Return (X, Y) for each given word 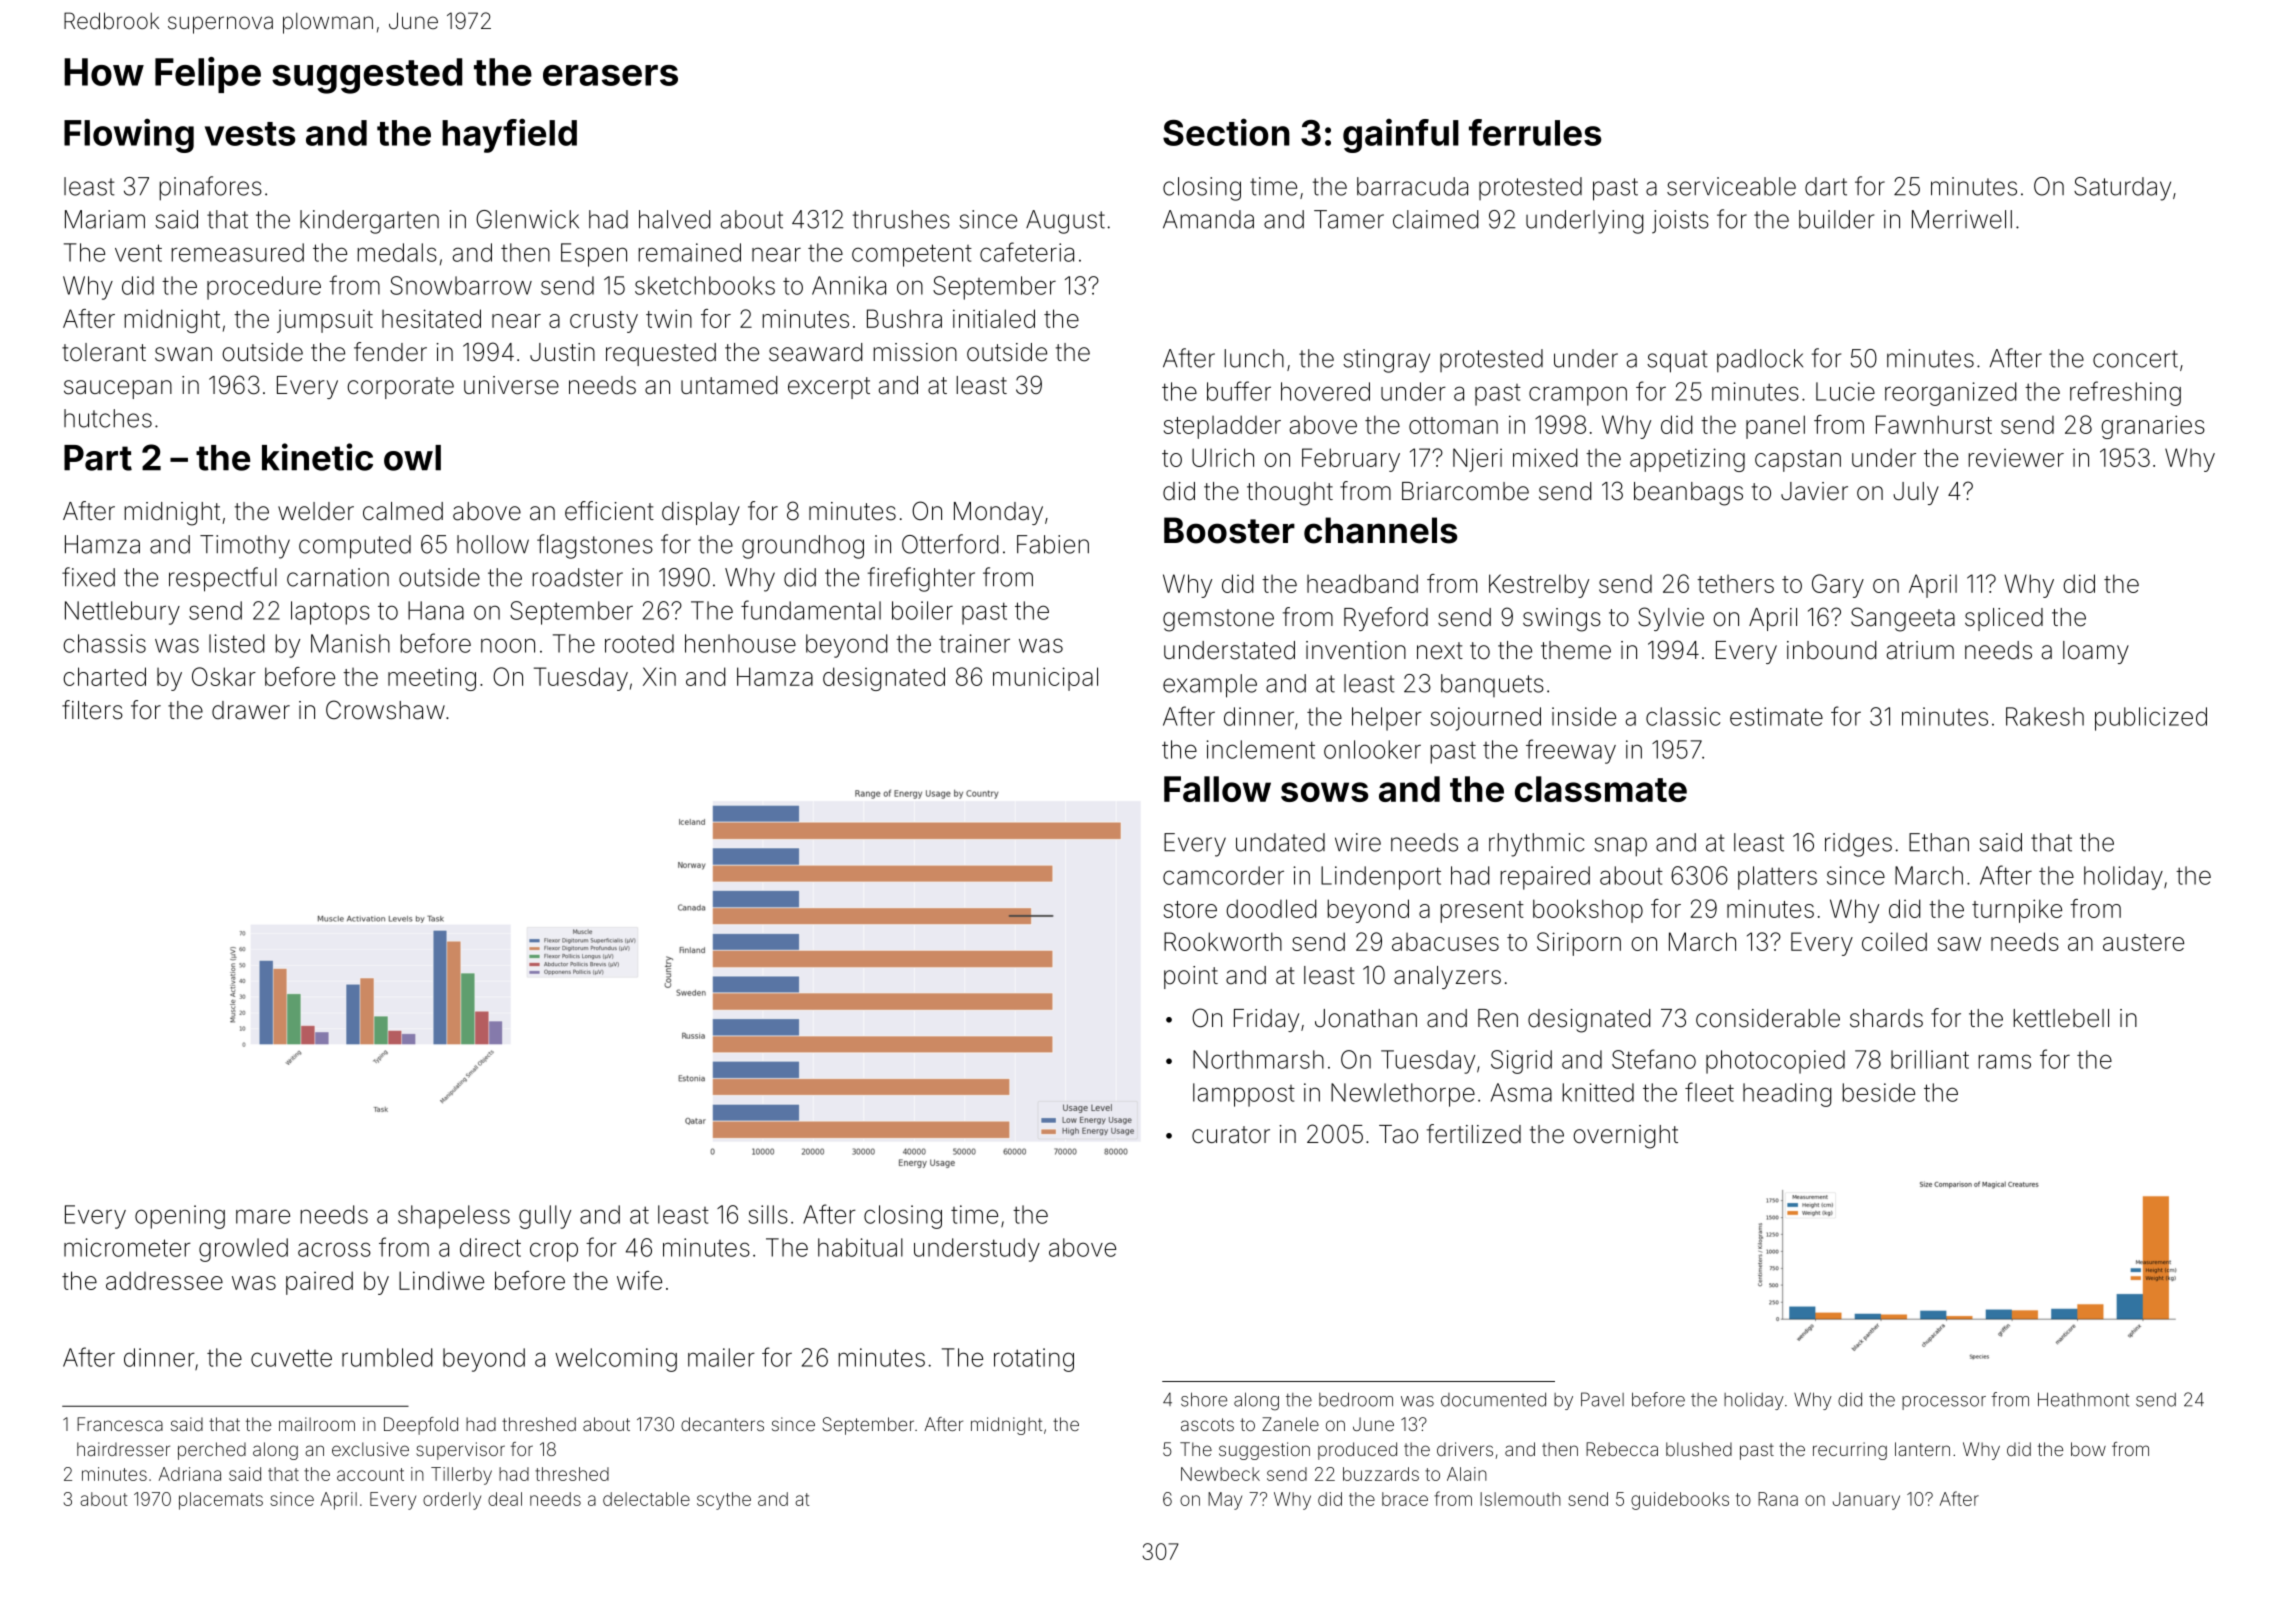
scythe (724, 1501)
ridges (1858, 845)
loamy (2096, 652)
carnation (338, 577)
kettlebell (2061, 1018)
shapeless (454, 1217)
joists (1680, 222)
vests (250, 134)
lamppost (1244, 1095)
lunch (1254, 358)
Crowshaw (385, 710)
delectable (646, 1499)
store (1190, 909)
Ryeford (1386, 619)
